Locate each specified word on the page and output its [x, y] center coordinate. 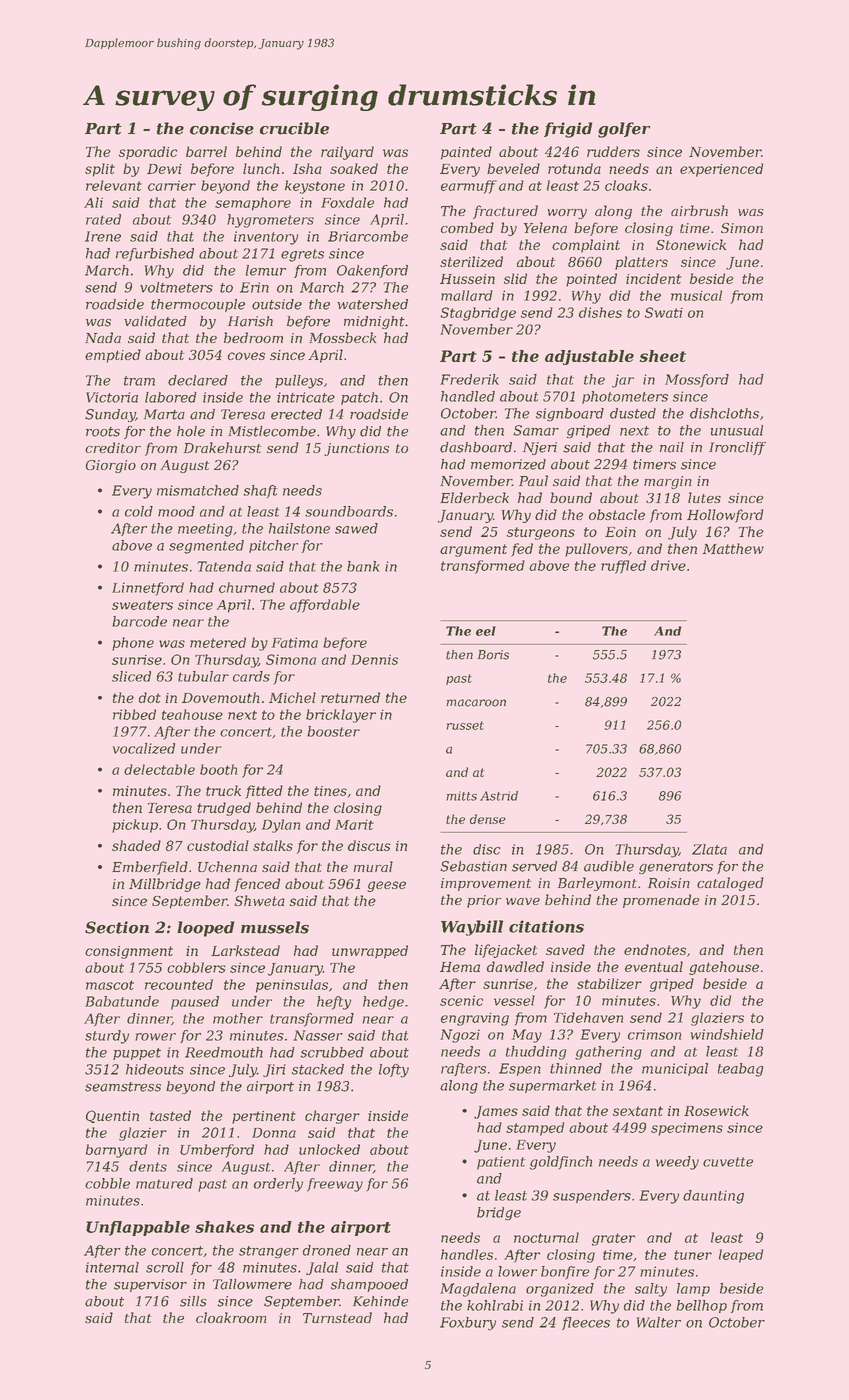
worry [567, 214]
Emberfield [150, 868]
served [534, 866]
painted [466, 153]
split [100, 170]
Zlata [709, 849]
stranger [269, 1252]
